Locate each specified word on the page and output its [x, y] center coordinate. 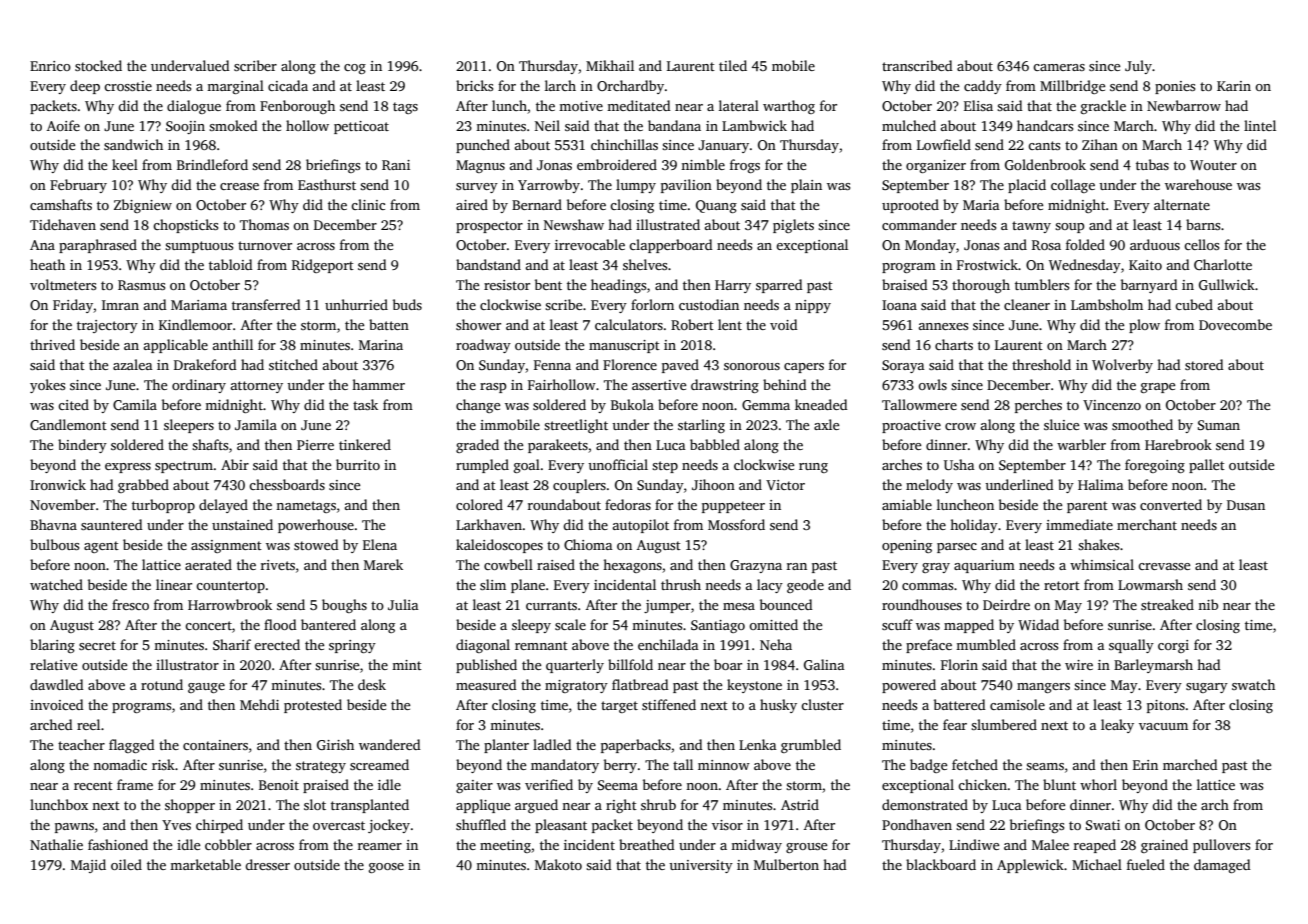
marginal [235, 87]
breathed [647, 844]
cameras [1059, 67]
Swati [1103, 825]
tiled [733, 65]
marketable [205, 864]
